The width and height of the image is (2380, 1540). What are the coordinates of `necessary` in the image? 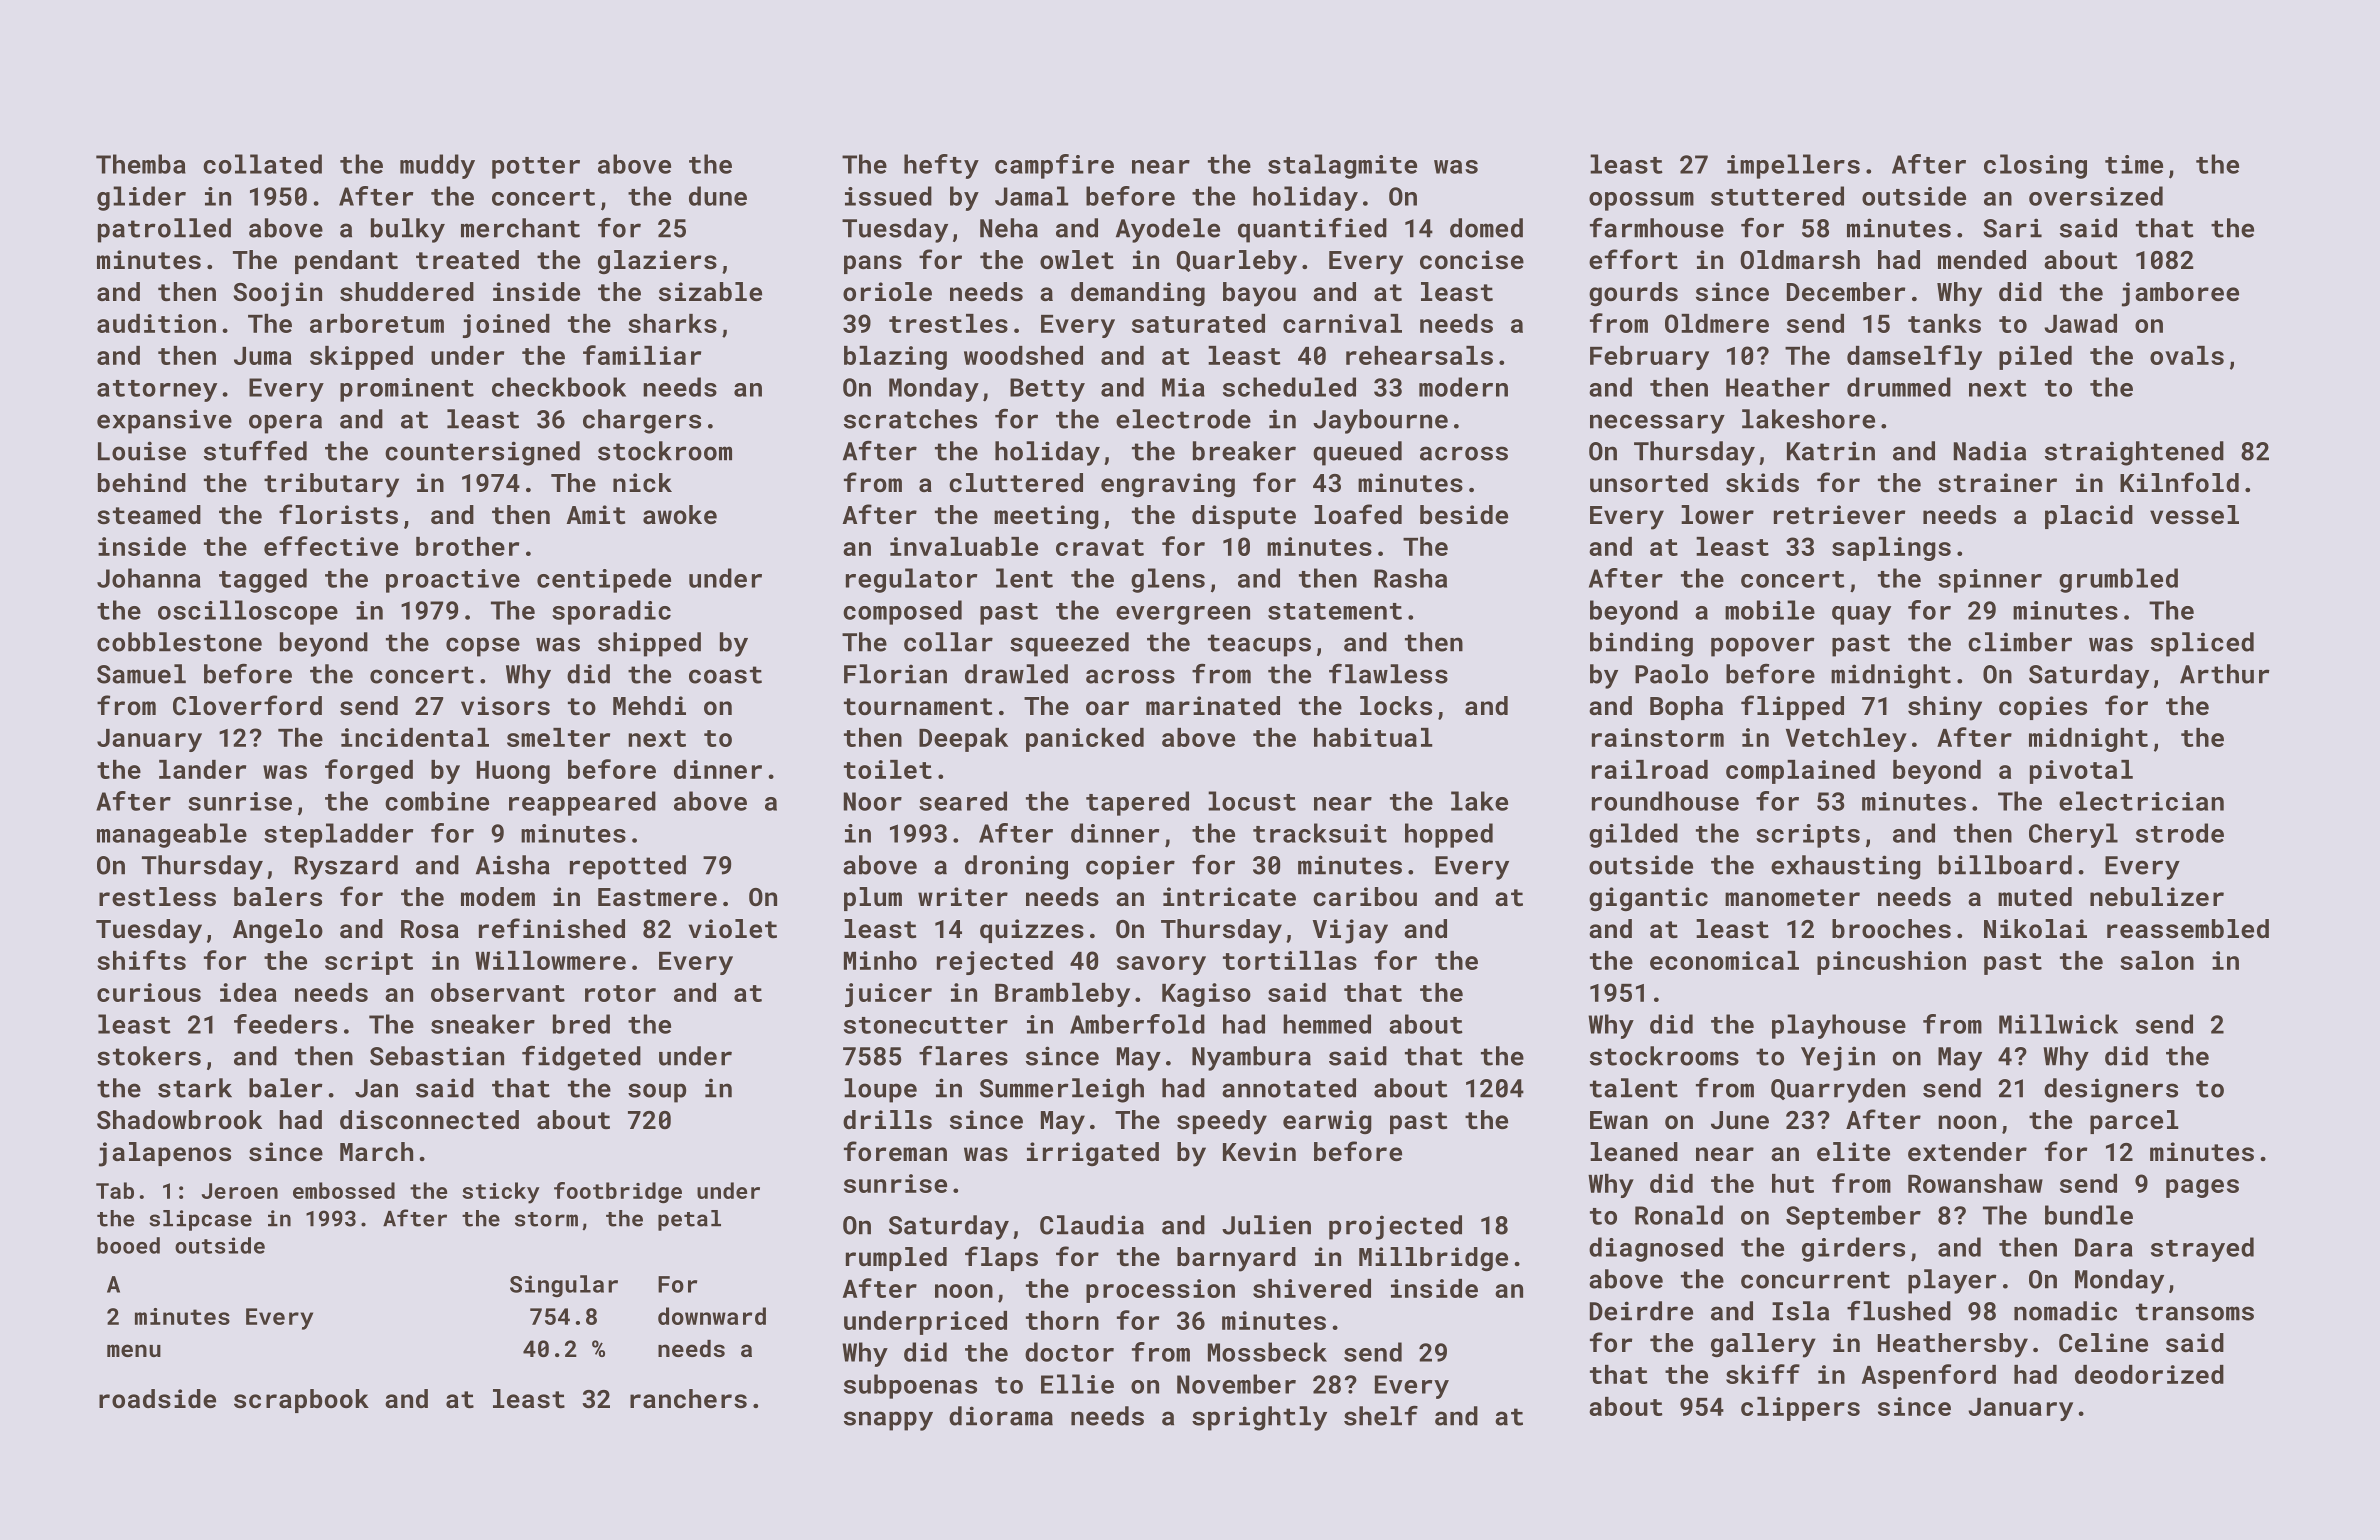 It's located at (1657, 424).
